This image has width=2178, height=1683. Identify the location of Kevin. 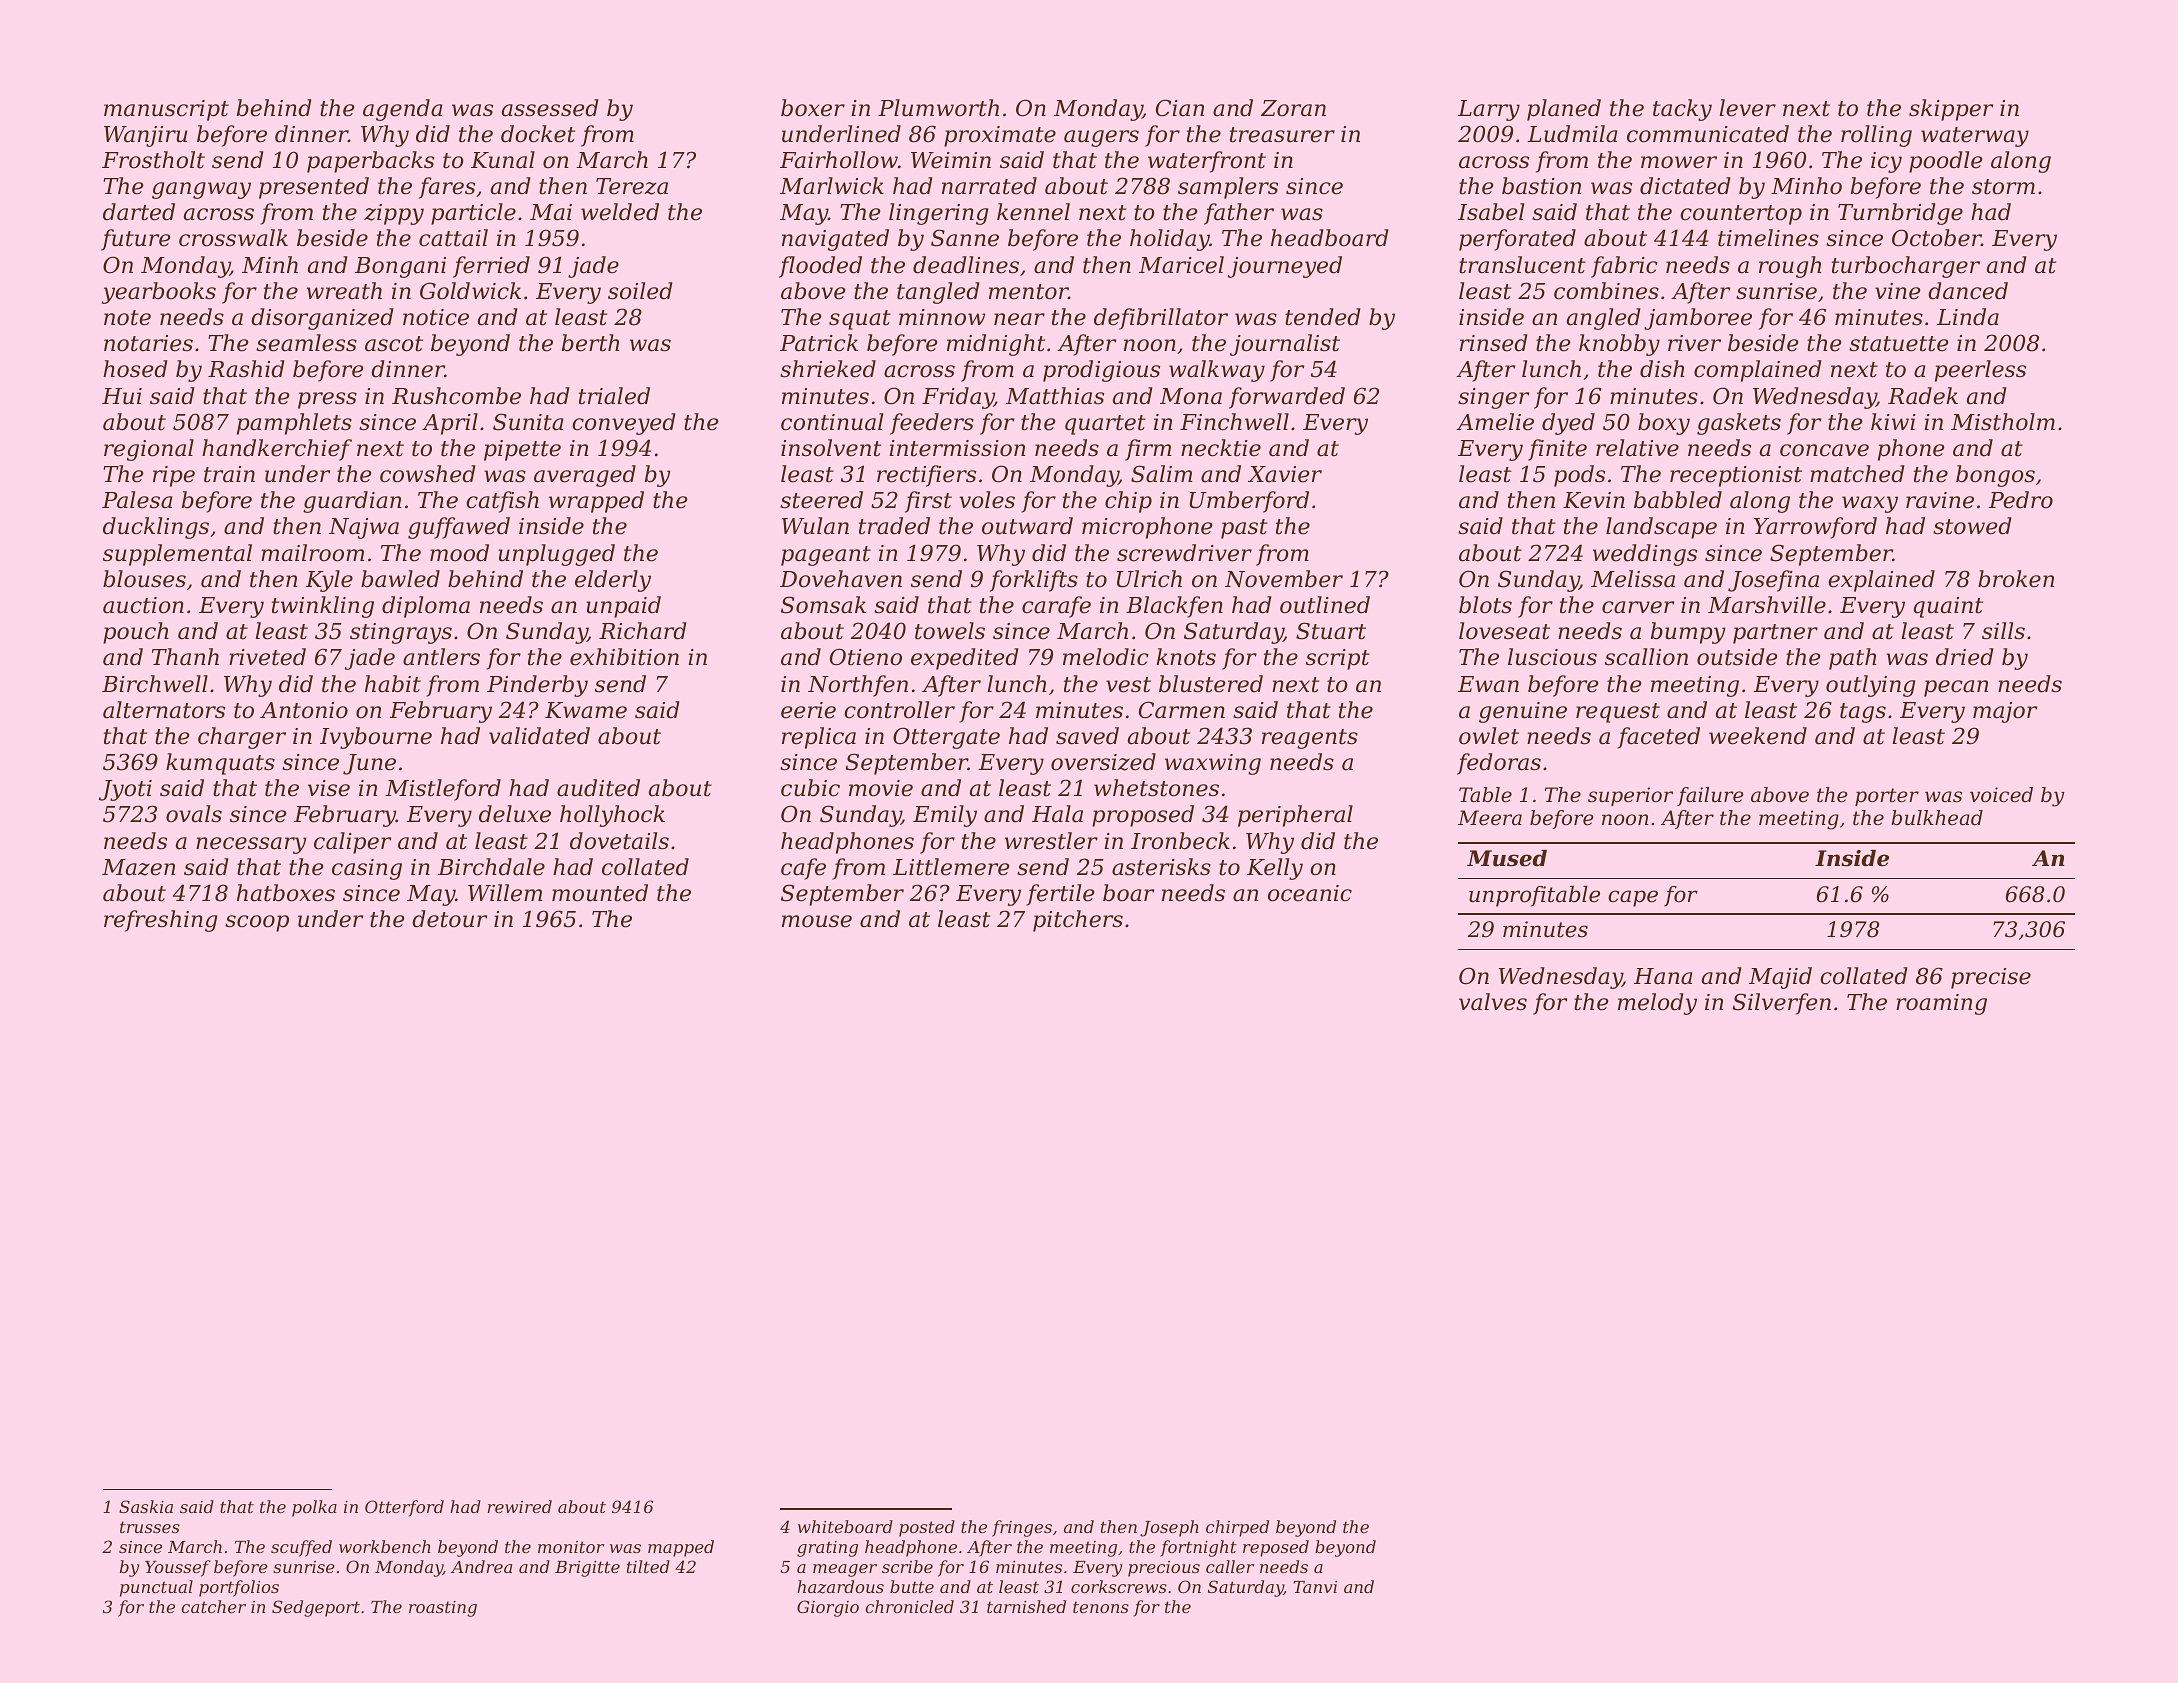
(1594, 500).
